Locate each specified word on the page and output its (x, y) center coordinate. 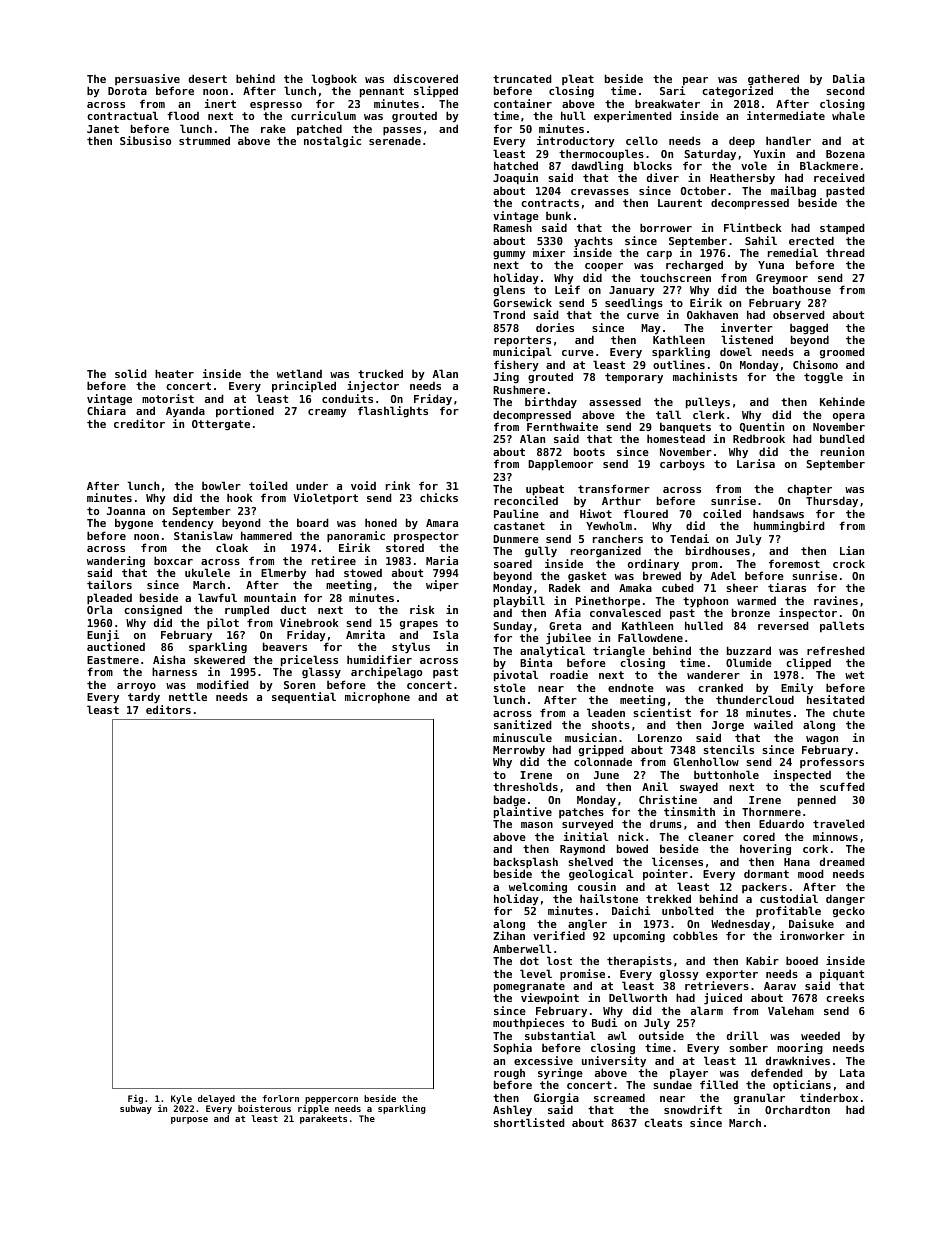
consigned (153, 610)
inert (220, 103)
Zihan (509, 935)
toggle (823, 377)
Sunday (512, 627)
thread (845, 252)
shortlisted (529, 1122)
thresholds (525, 786)
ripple (313, 1109)
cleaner (711, 836)
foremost (794, 563)
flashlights (393, 411)
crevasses (600, 192)
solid (131, 373)
